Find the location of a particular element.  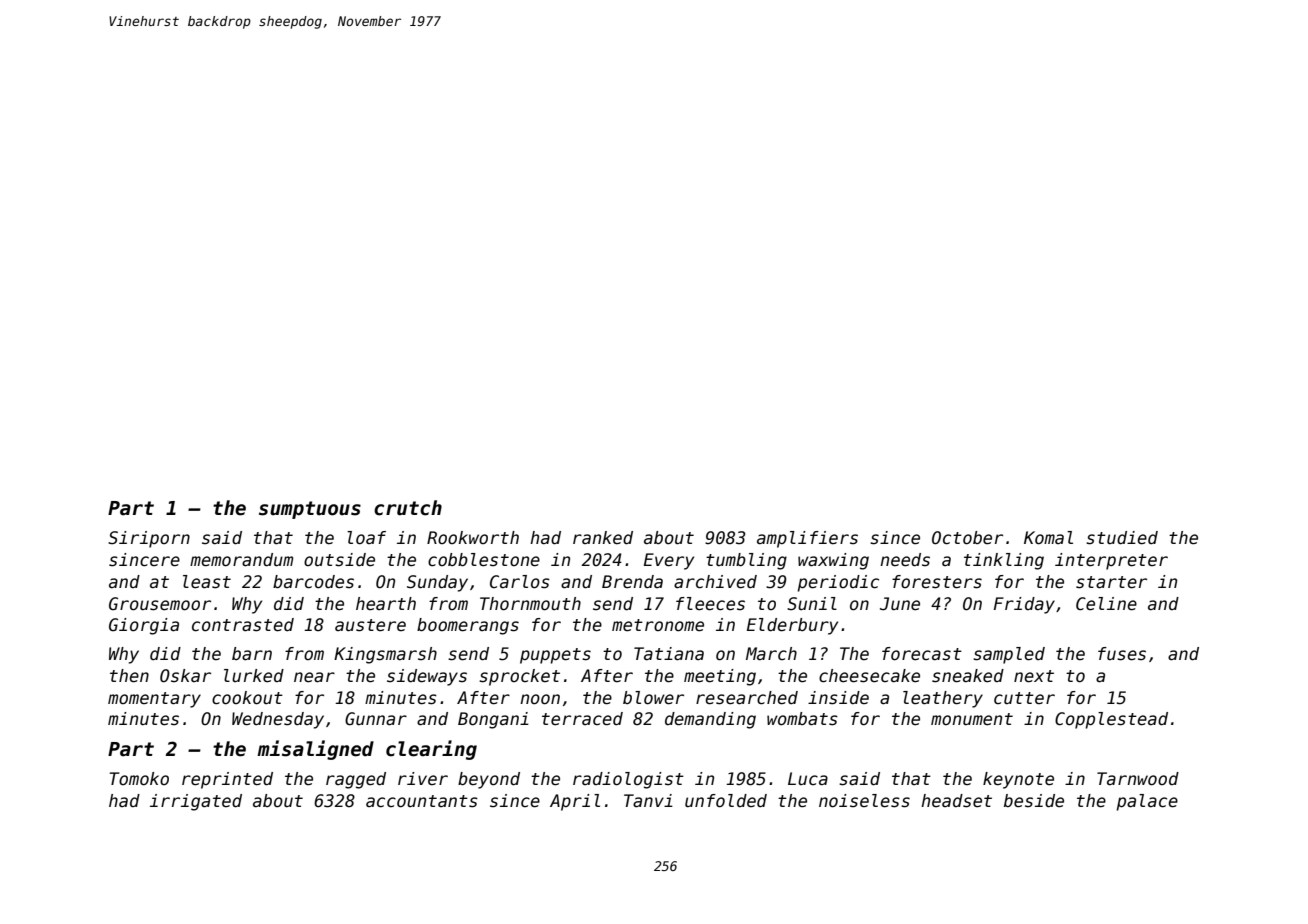

contrasted is located at coordinates (243, 625).
